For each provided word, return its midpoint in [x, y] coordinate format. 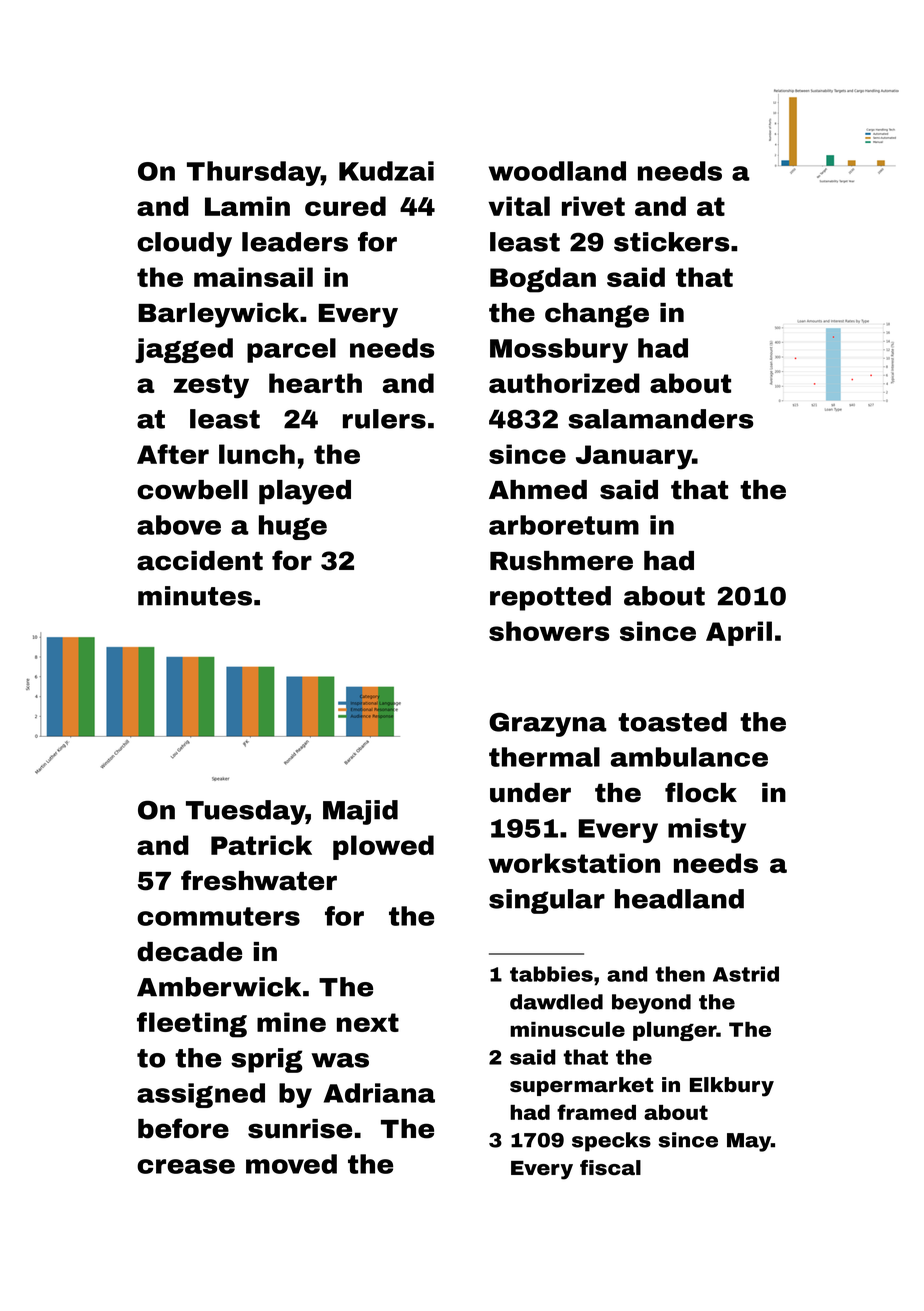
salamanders [661, 419]
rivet [593, 206]
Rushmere [561, 561]
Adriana [379, 1093]
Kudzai [386, 171]
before [183, 1128]
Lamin [247, 206]
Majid [360, 812]
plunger [674, 1031]
